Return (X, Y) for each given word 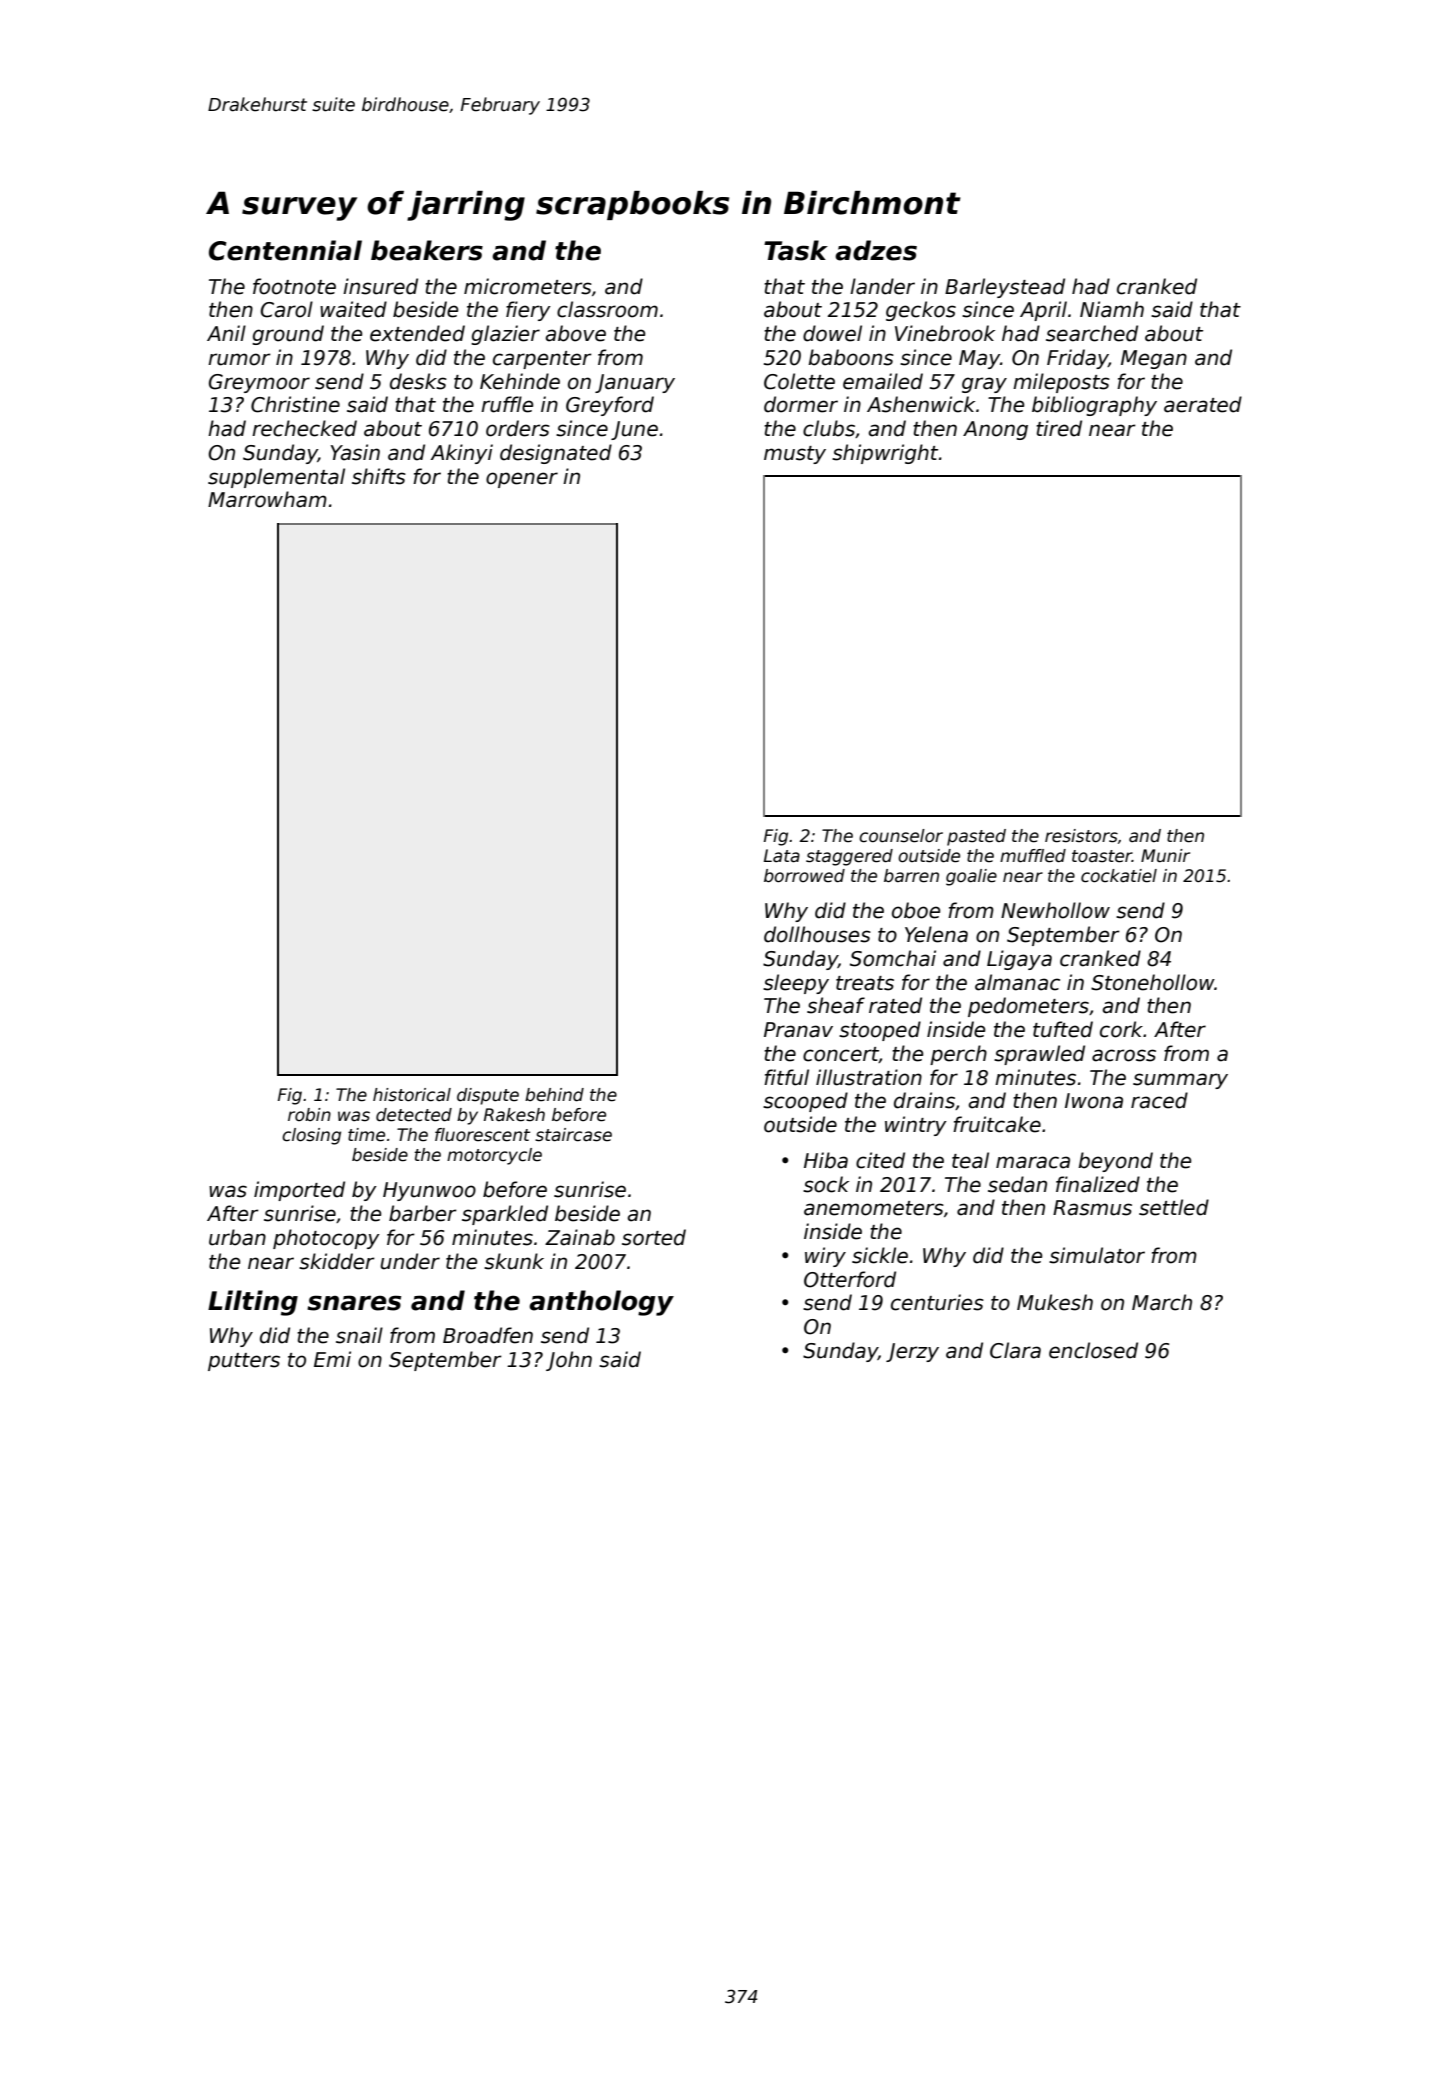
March (1162, 1302)
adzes (876, 250)
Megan (1154, 359)
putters (244, 1362)
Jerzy (912, 1352)
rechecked (304, 428)
